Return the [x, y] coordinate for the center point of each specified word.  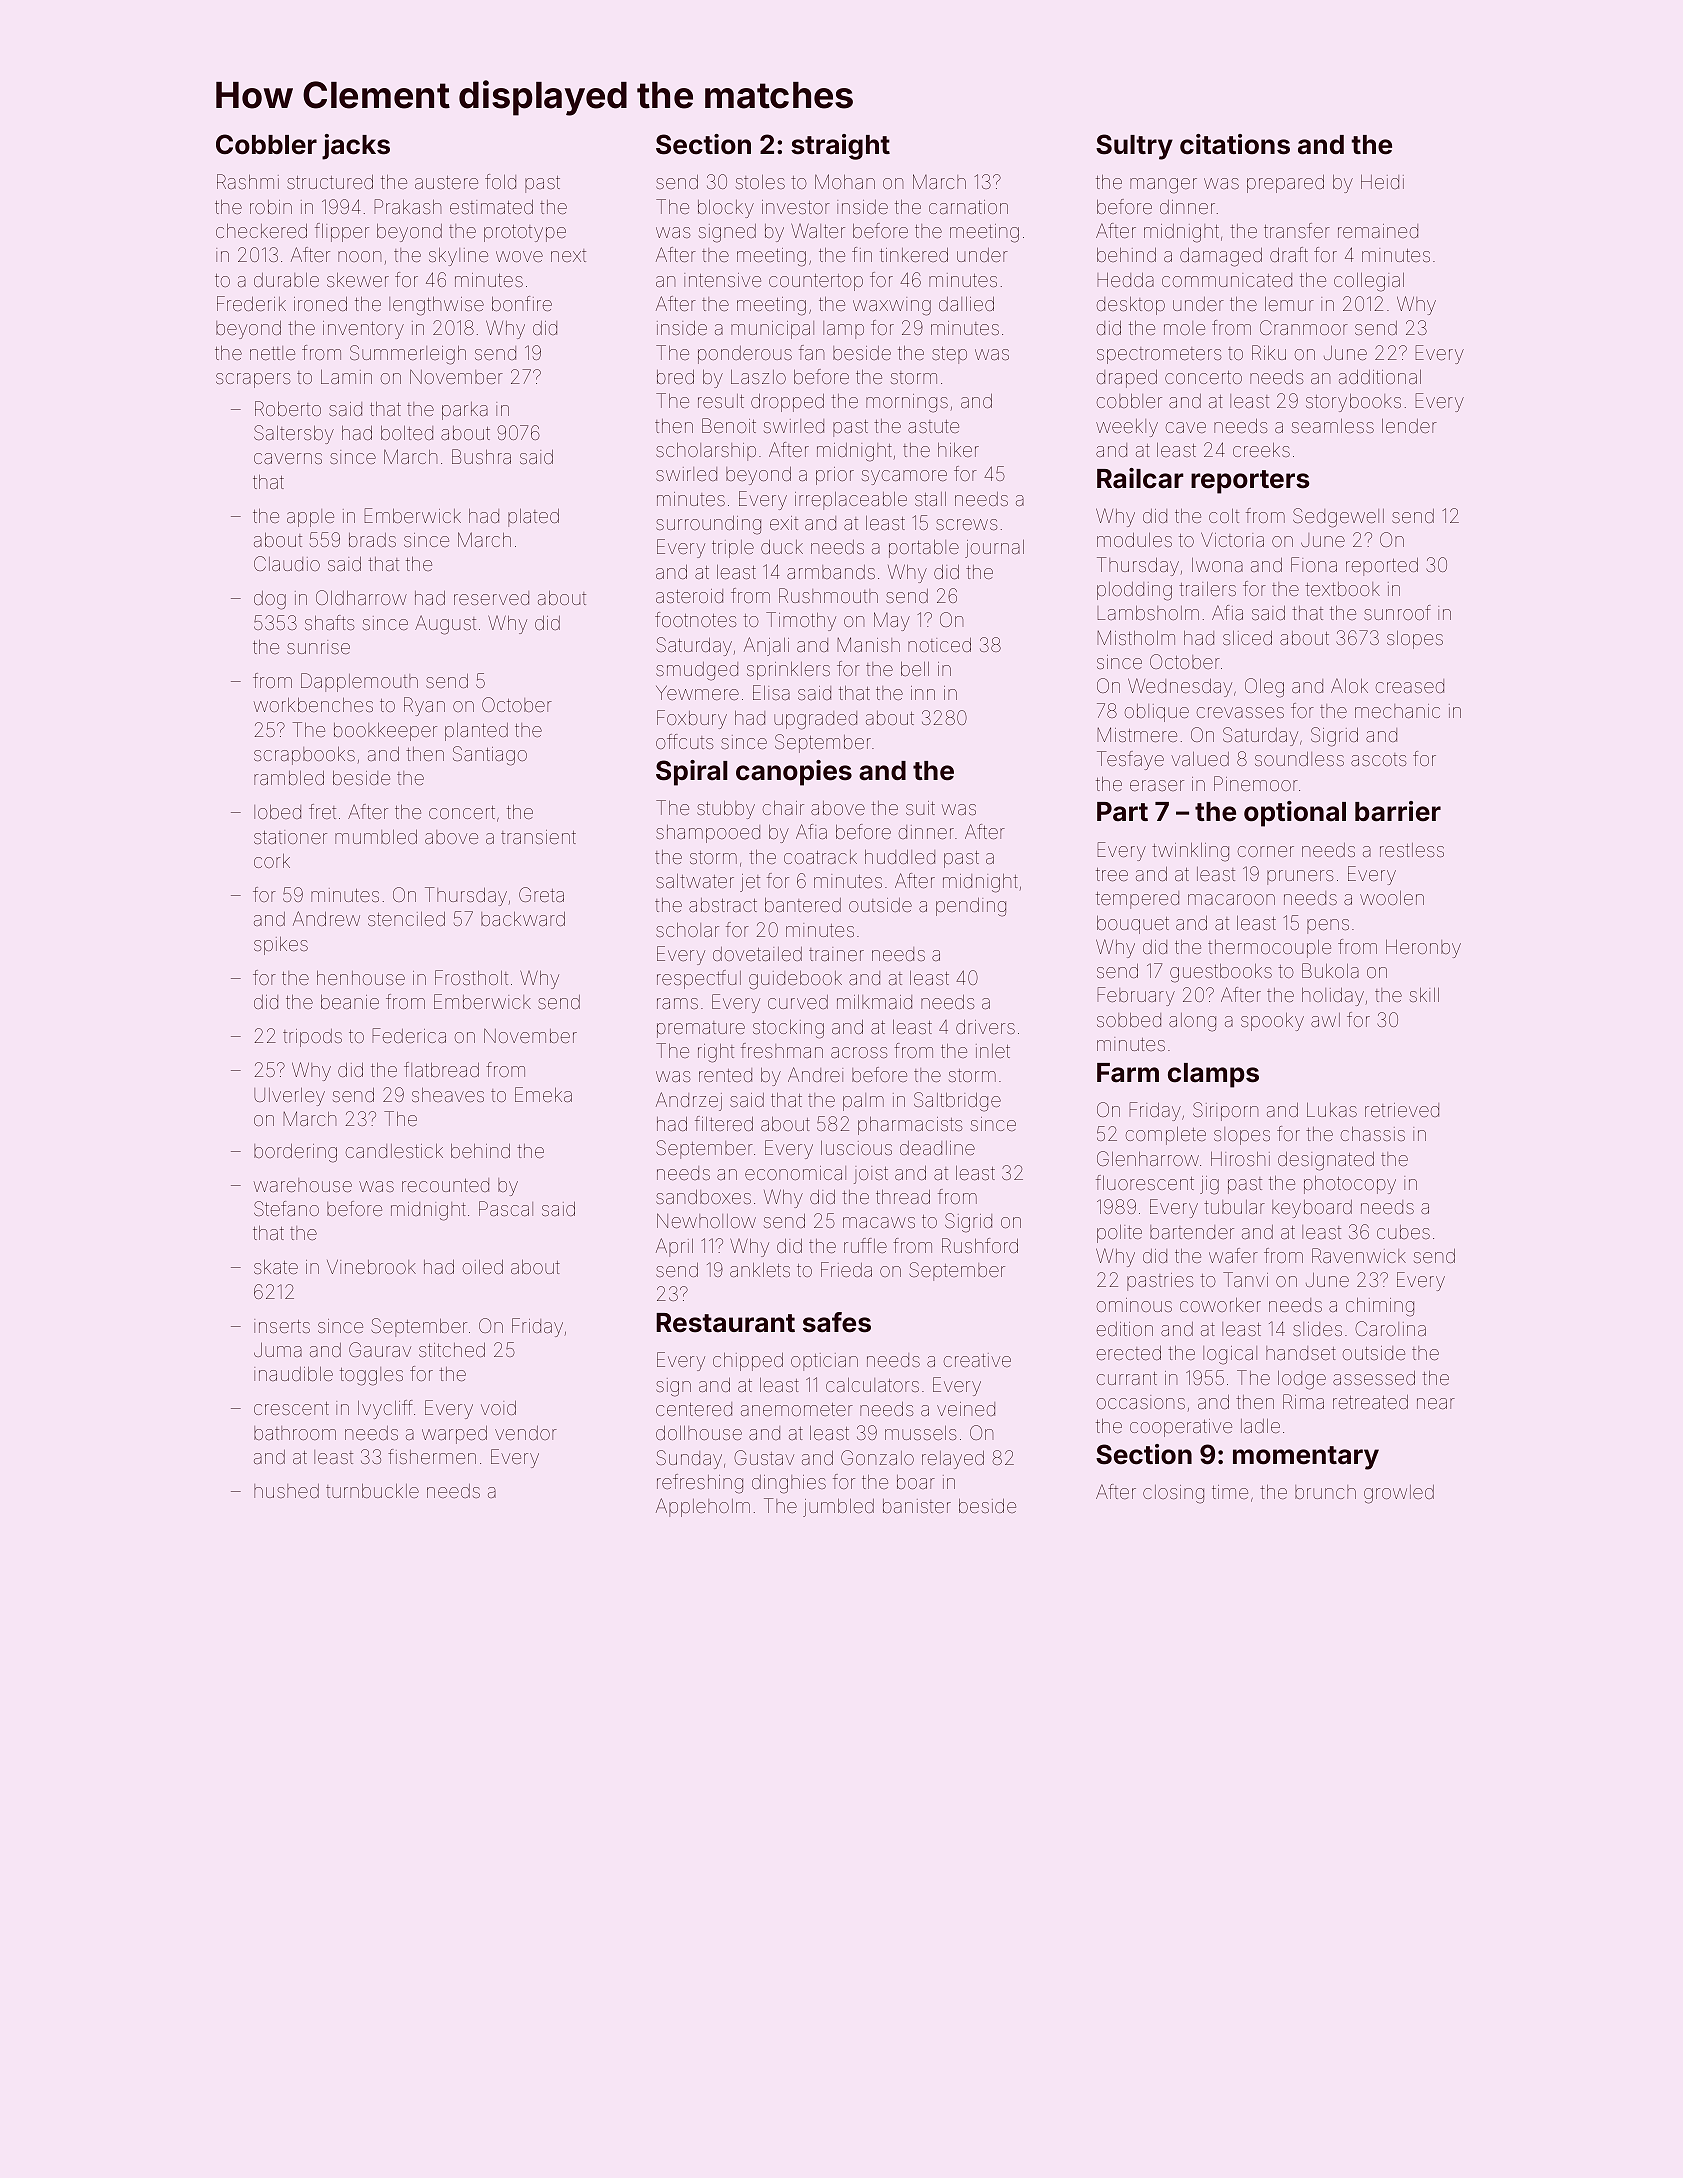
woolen [1392, 898]
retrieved [1402, 1110]
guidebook [795, 980]
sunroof [1397, 612]
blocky [726, 209]
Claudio [287, 563]
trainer [836, 954]
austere [446, 182]
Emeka [543, 1094]
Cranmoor [1304, 327]
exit [784, 523]
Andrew [326, 918]
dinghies [789, 1484]
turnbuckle [372, 1491]
